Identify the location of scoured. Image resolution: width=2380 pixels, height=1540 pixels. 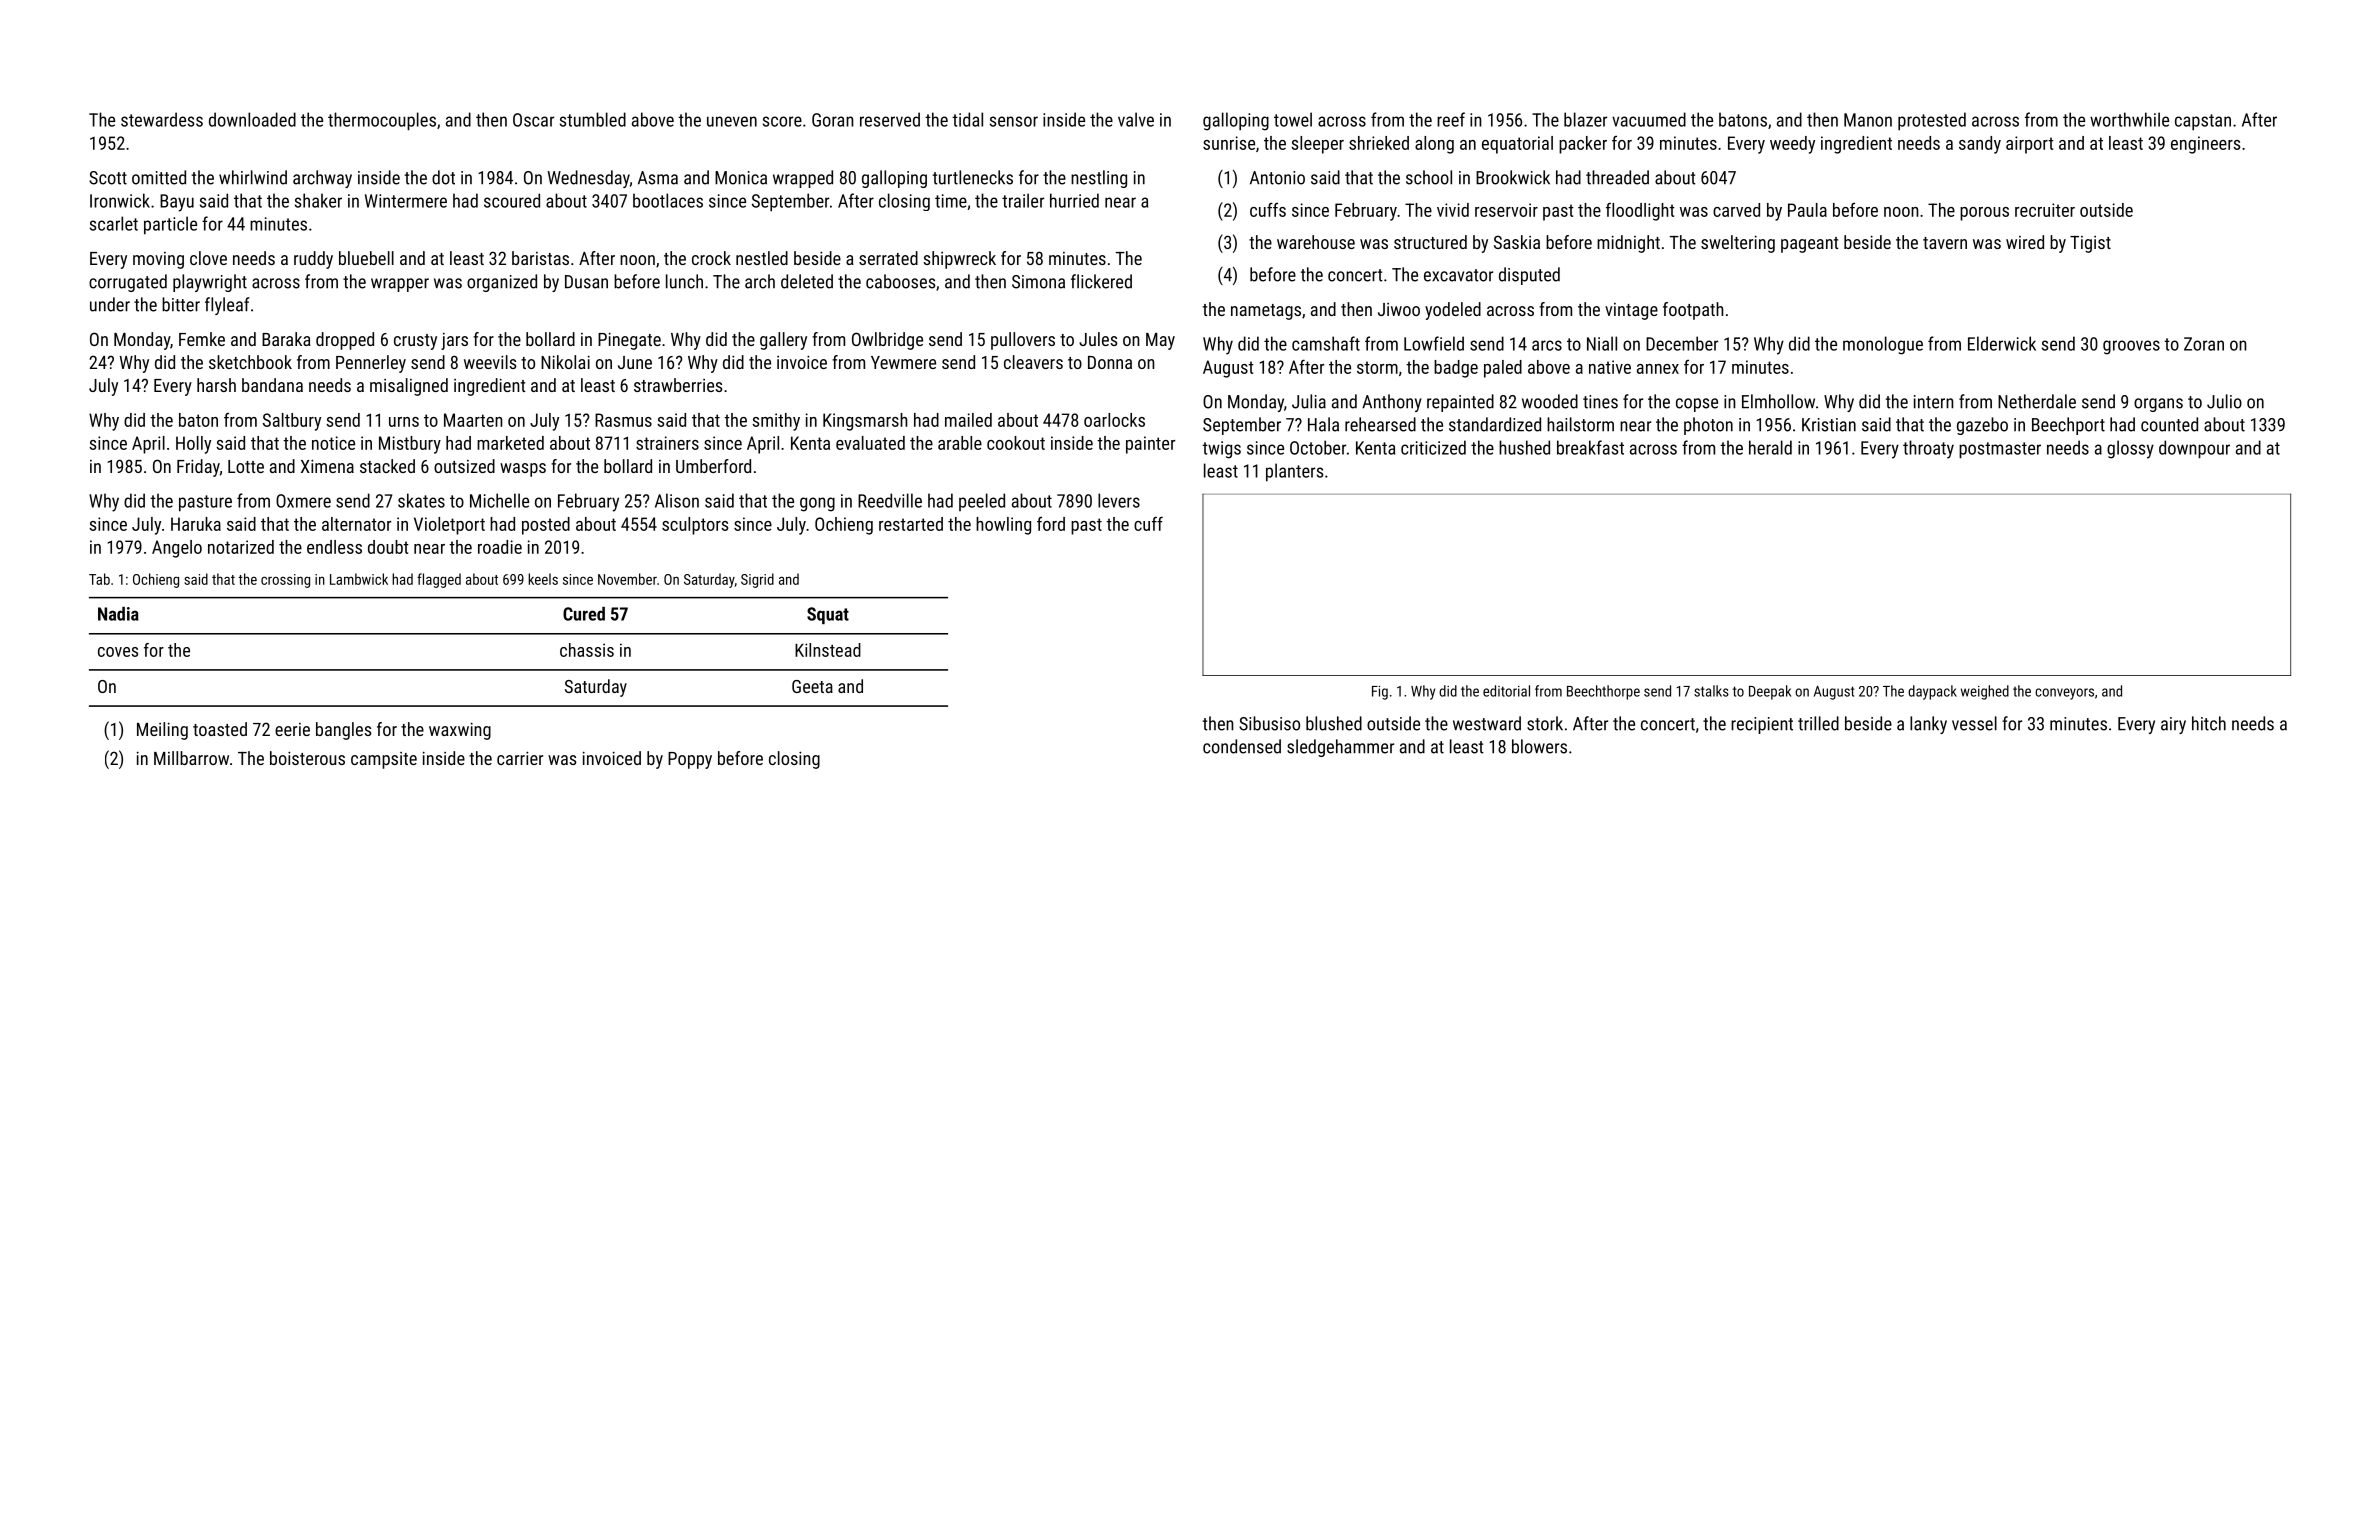
(512, 200).
